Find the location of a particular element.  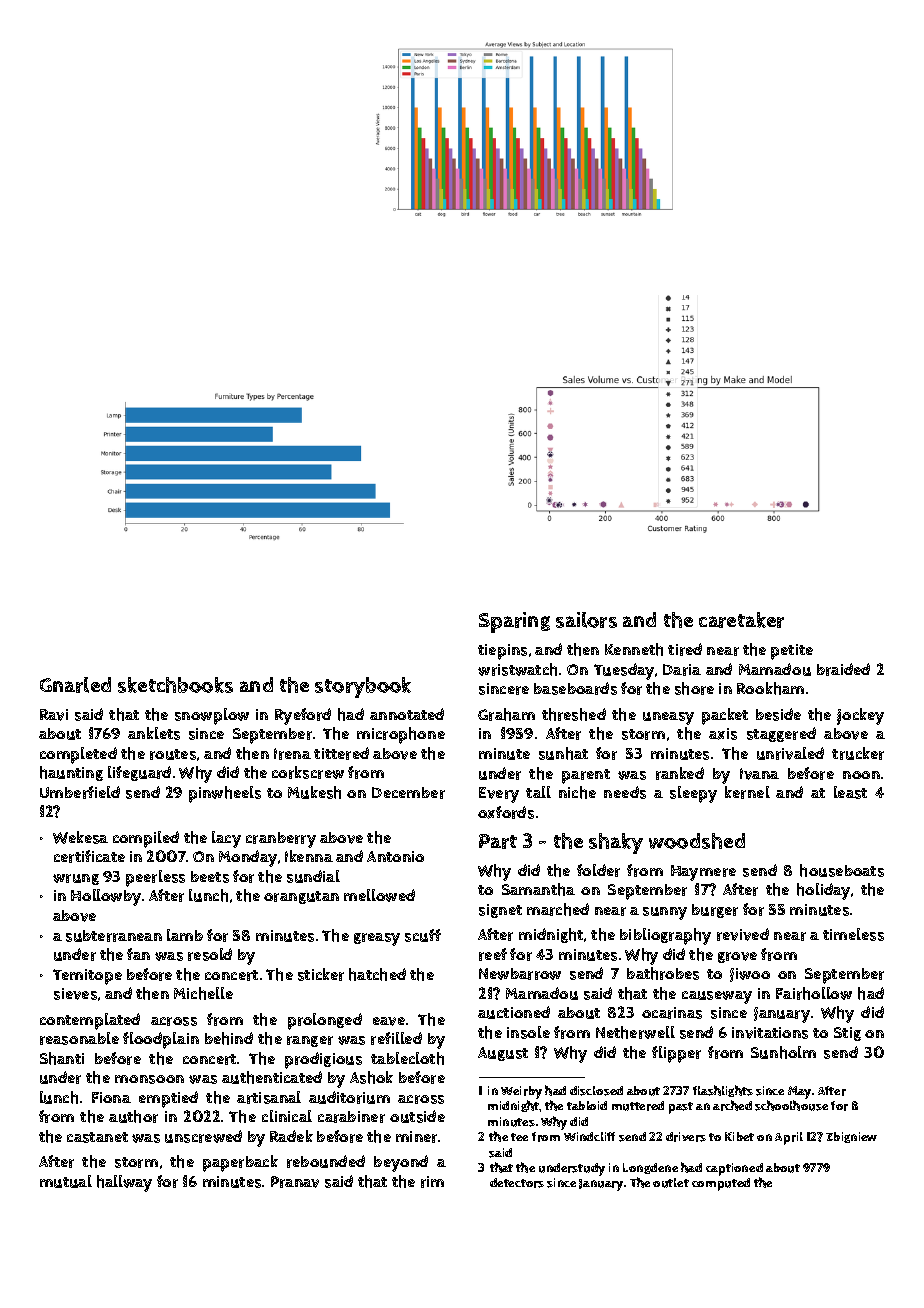

Sparing is located at coordinates (514, 622).
